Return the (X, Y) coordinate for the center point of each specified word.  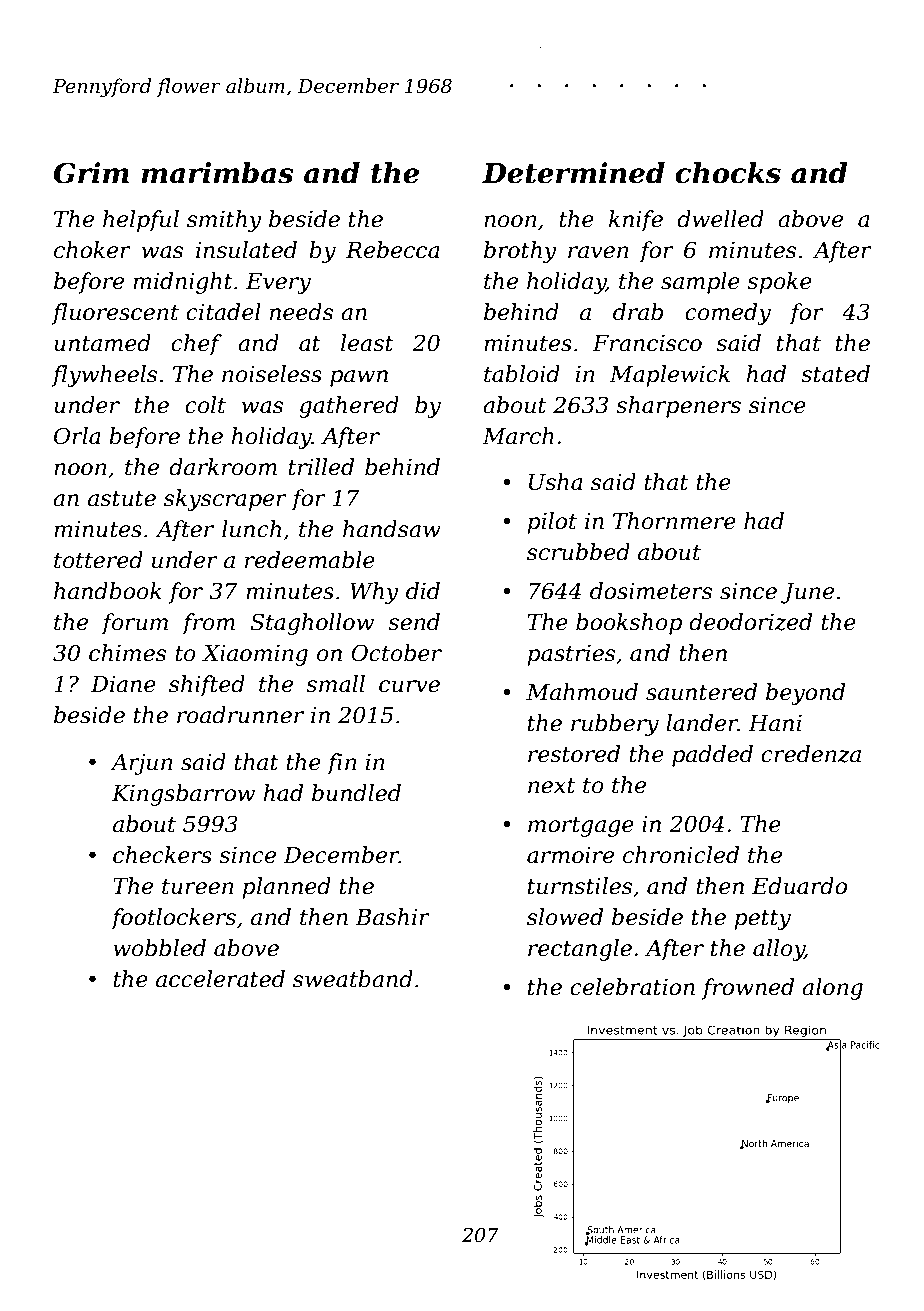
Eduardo (799, 886)
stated (835, 374)
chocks (728, 173)
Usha (555, 482)
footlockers (173, 919)
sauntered (701, 692)
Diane (123, 684)
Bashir (392, 917)
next (551, 786)
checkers (162, 855)
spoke (779, 283)
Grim (91, 173)
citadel (223, 312)
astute (122, 499)
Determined (573, 173)
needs (301, 312)
